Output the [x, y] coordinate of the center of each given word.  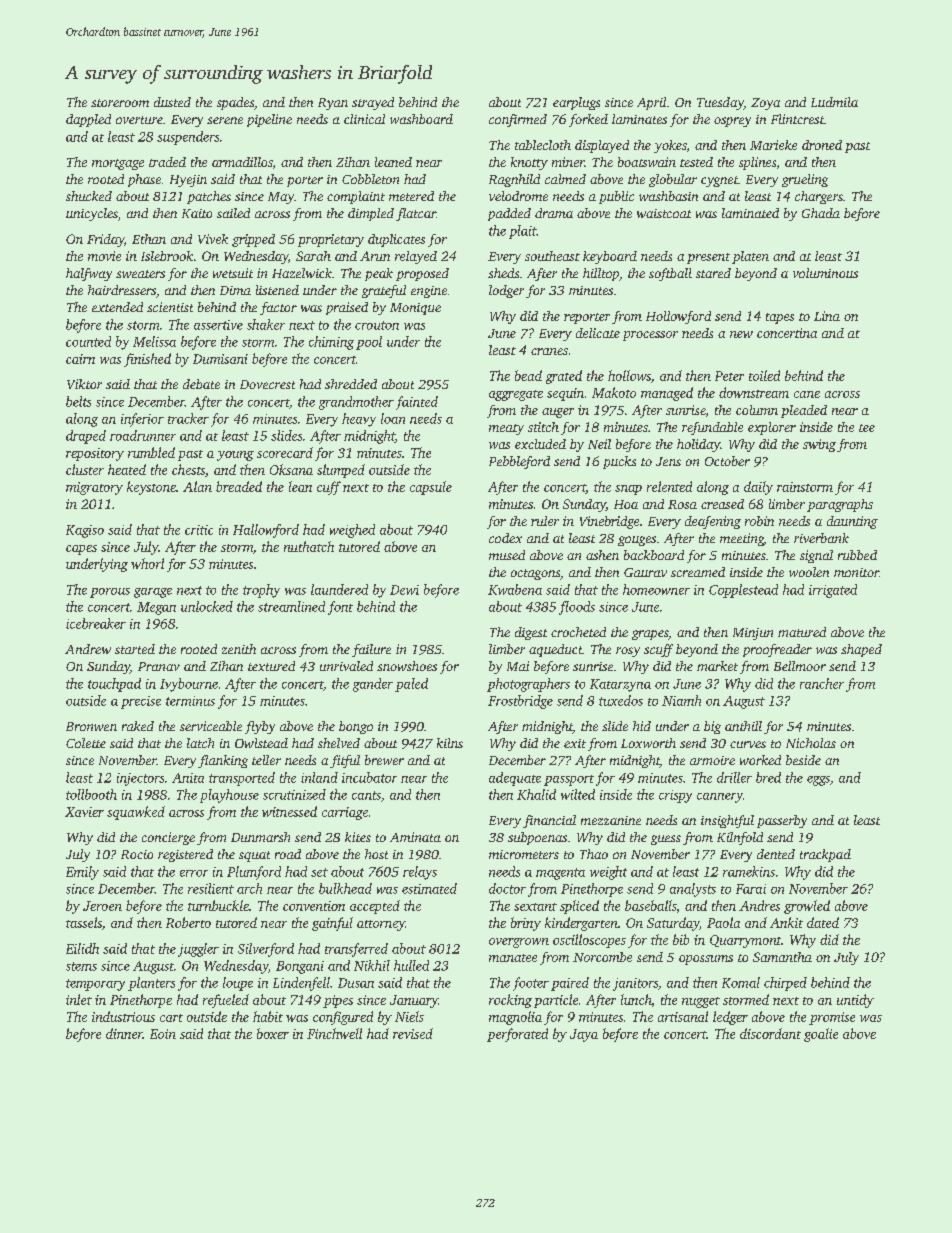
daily [758, 488]
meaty [506, 429]
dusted [172, 102]
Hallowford [266, 531]
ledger [730, 1018]
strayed [373, 103]
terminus [190, 701]
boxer [273, 1033]
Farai [751, 889]
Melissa [154, 341]
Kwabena [515, 589]
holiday [698, 445]
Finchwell [334, 1033]
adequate [515, 779]
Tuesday [720, 103]
